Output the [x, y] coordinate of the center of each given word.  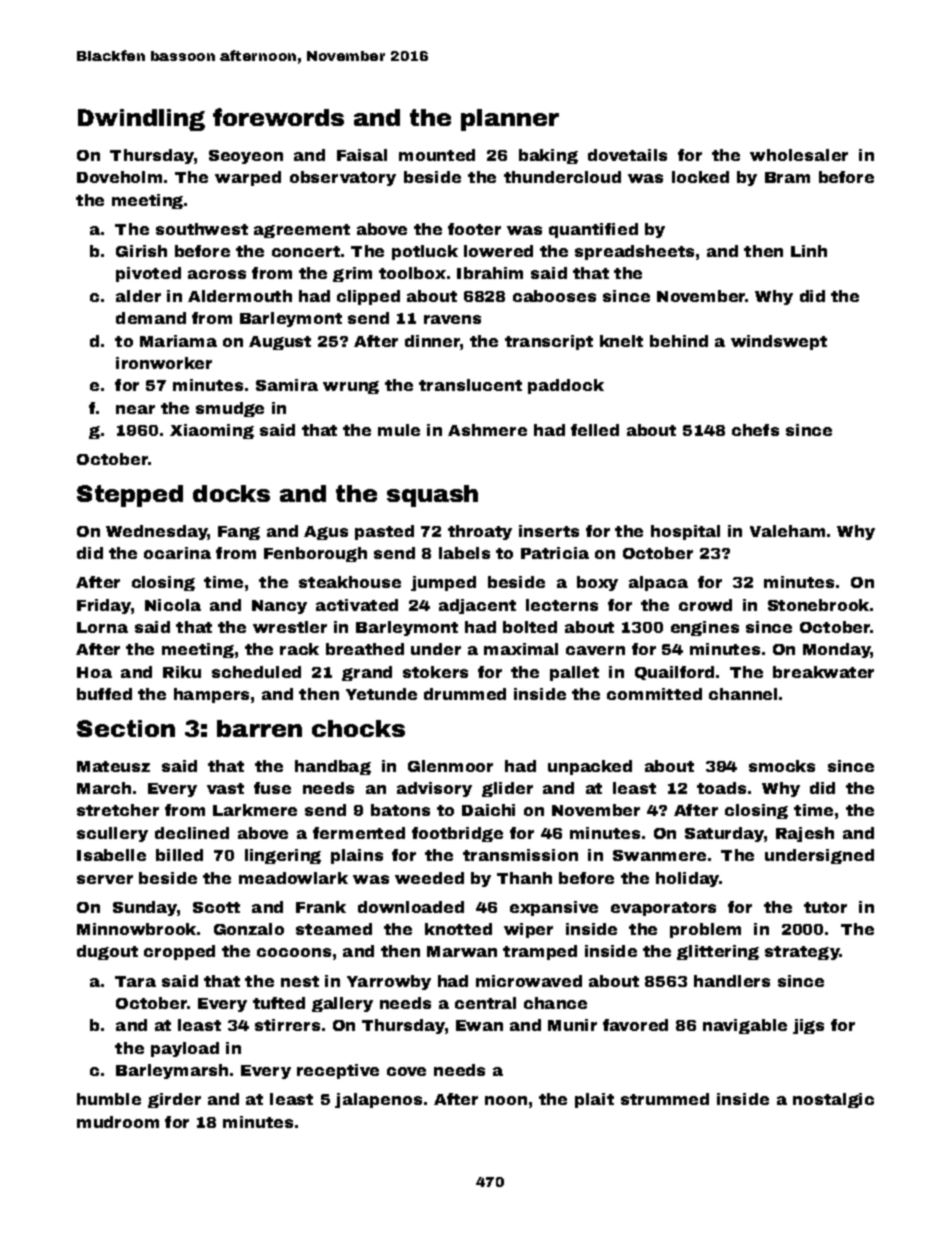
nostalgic [833, 1100]
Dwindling [141, 120]
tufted [279, 1003]
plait [594, 1100]
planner [510, 120]
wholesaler [799, 155]
